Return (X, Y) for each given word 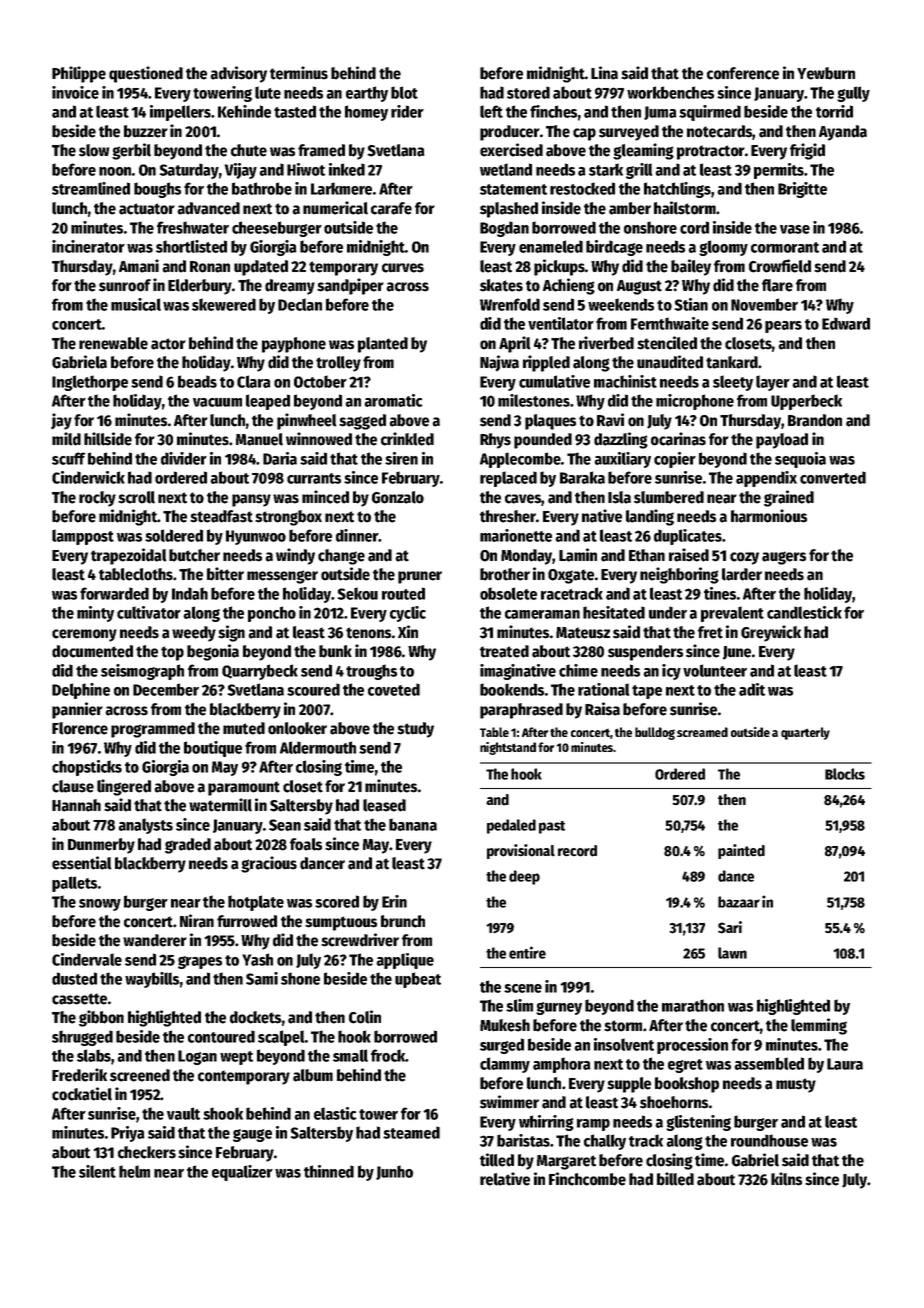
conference (743, 73)
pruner (420, 577)
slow (94, 150)
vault (183, 1113)
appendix (766, 479)
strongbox (288, 518)
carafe (391, 208)
